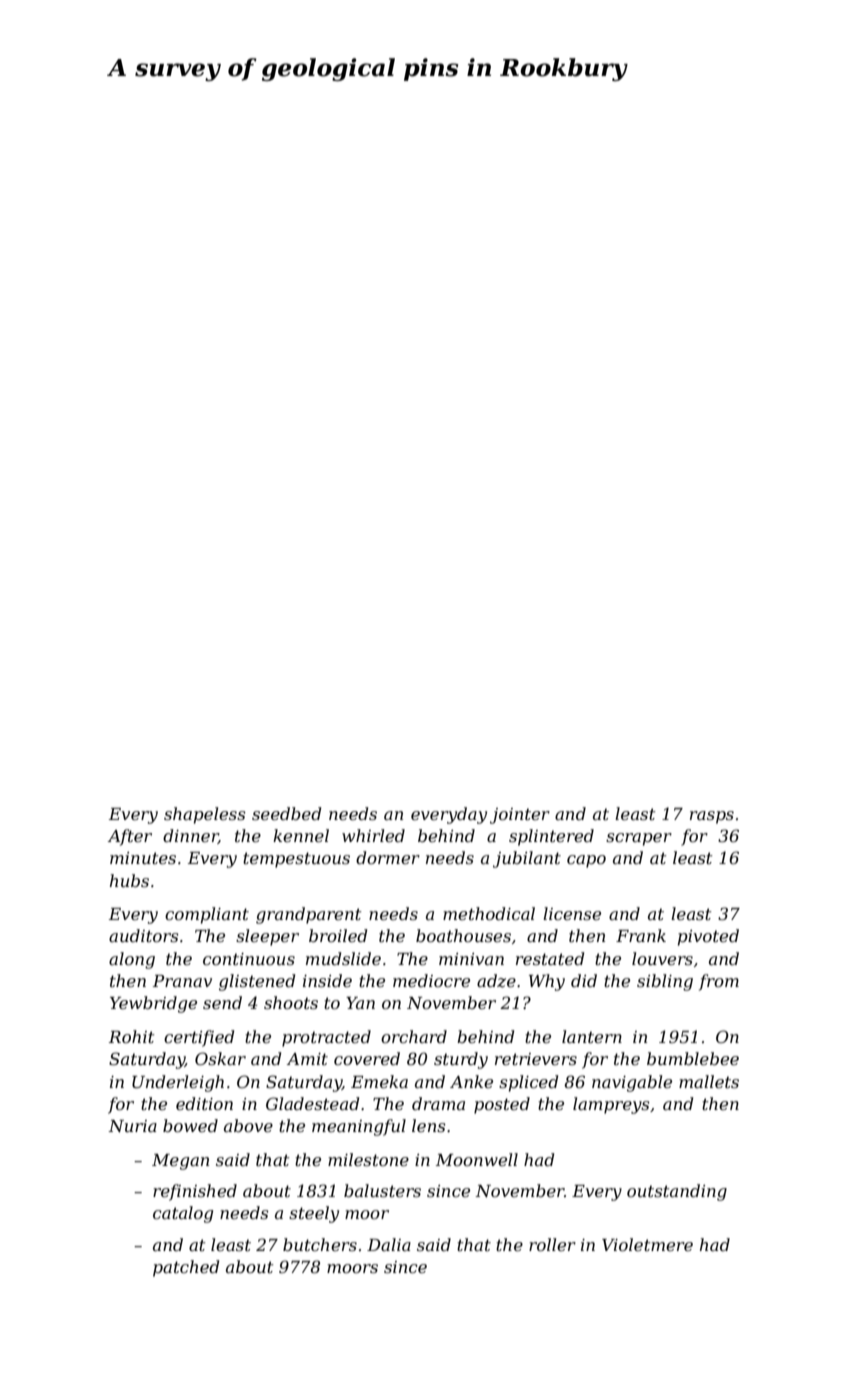 The width and height of the document is (849, 1400). Describe the element at coordinates (693, 1058) in the document. I see `bumblebee` at that location.
